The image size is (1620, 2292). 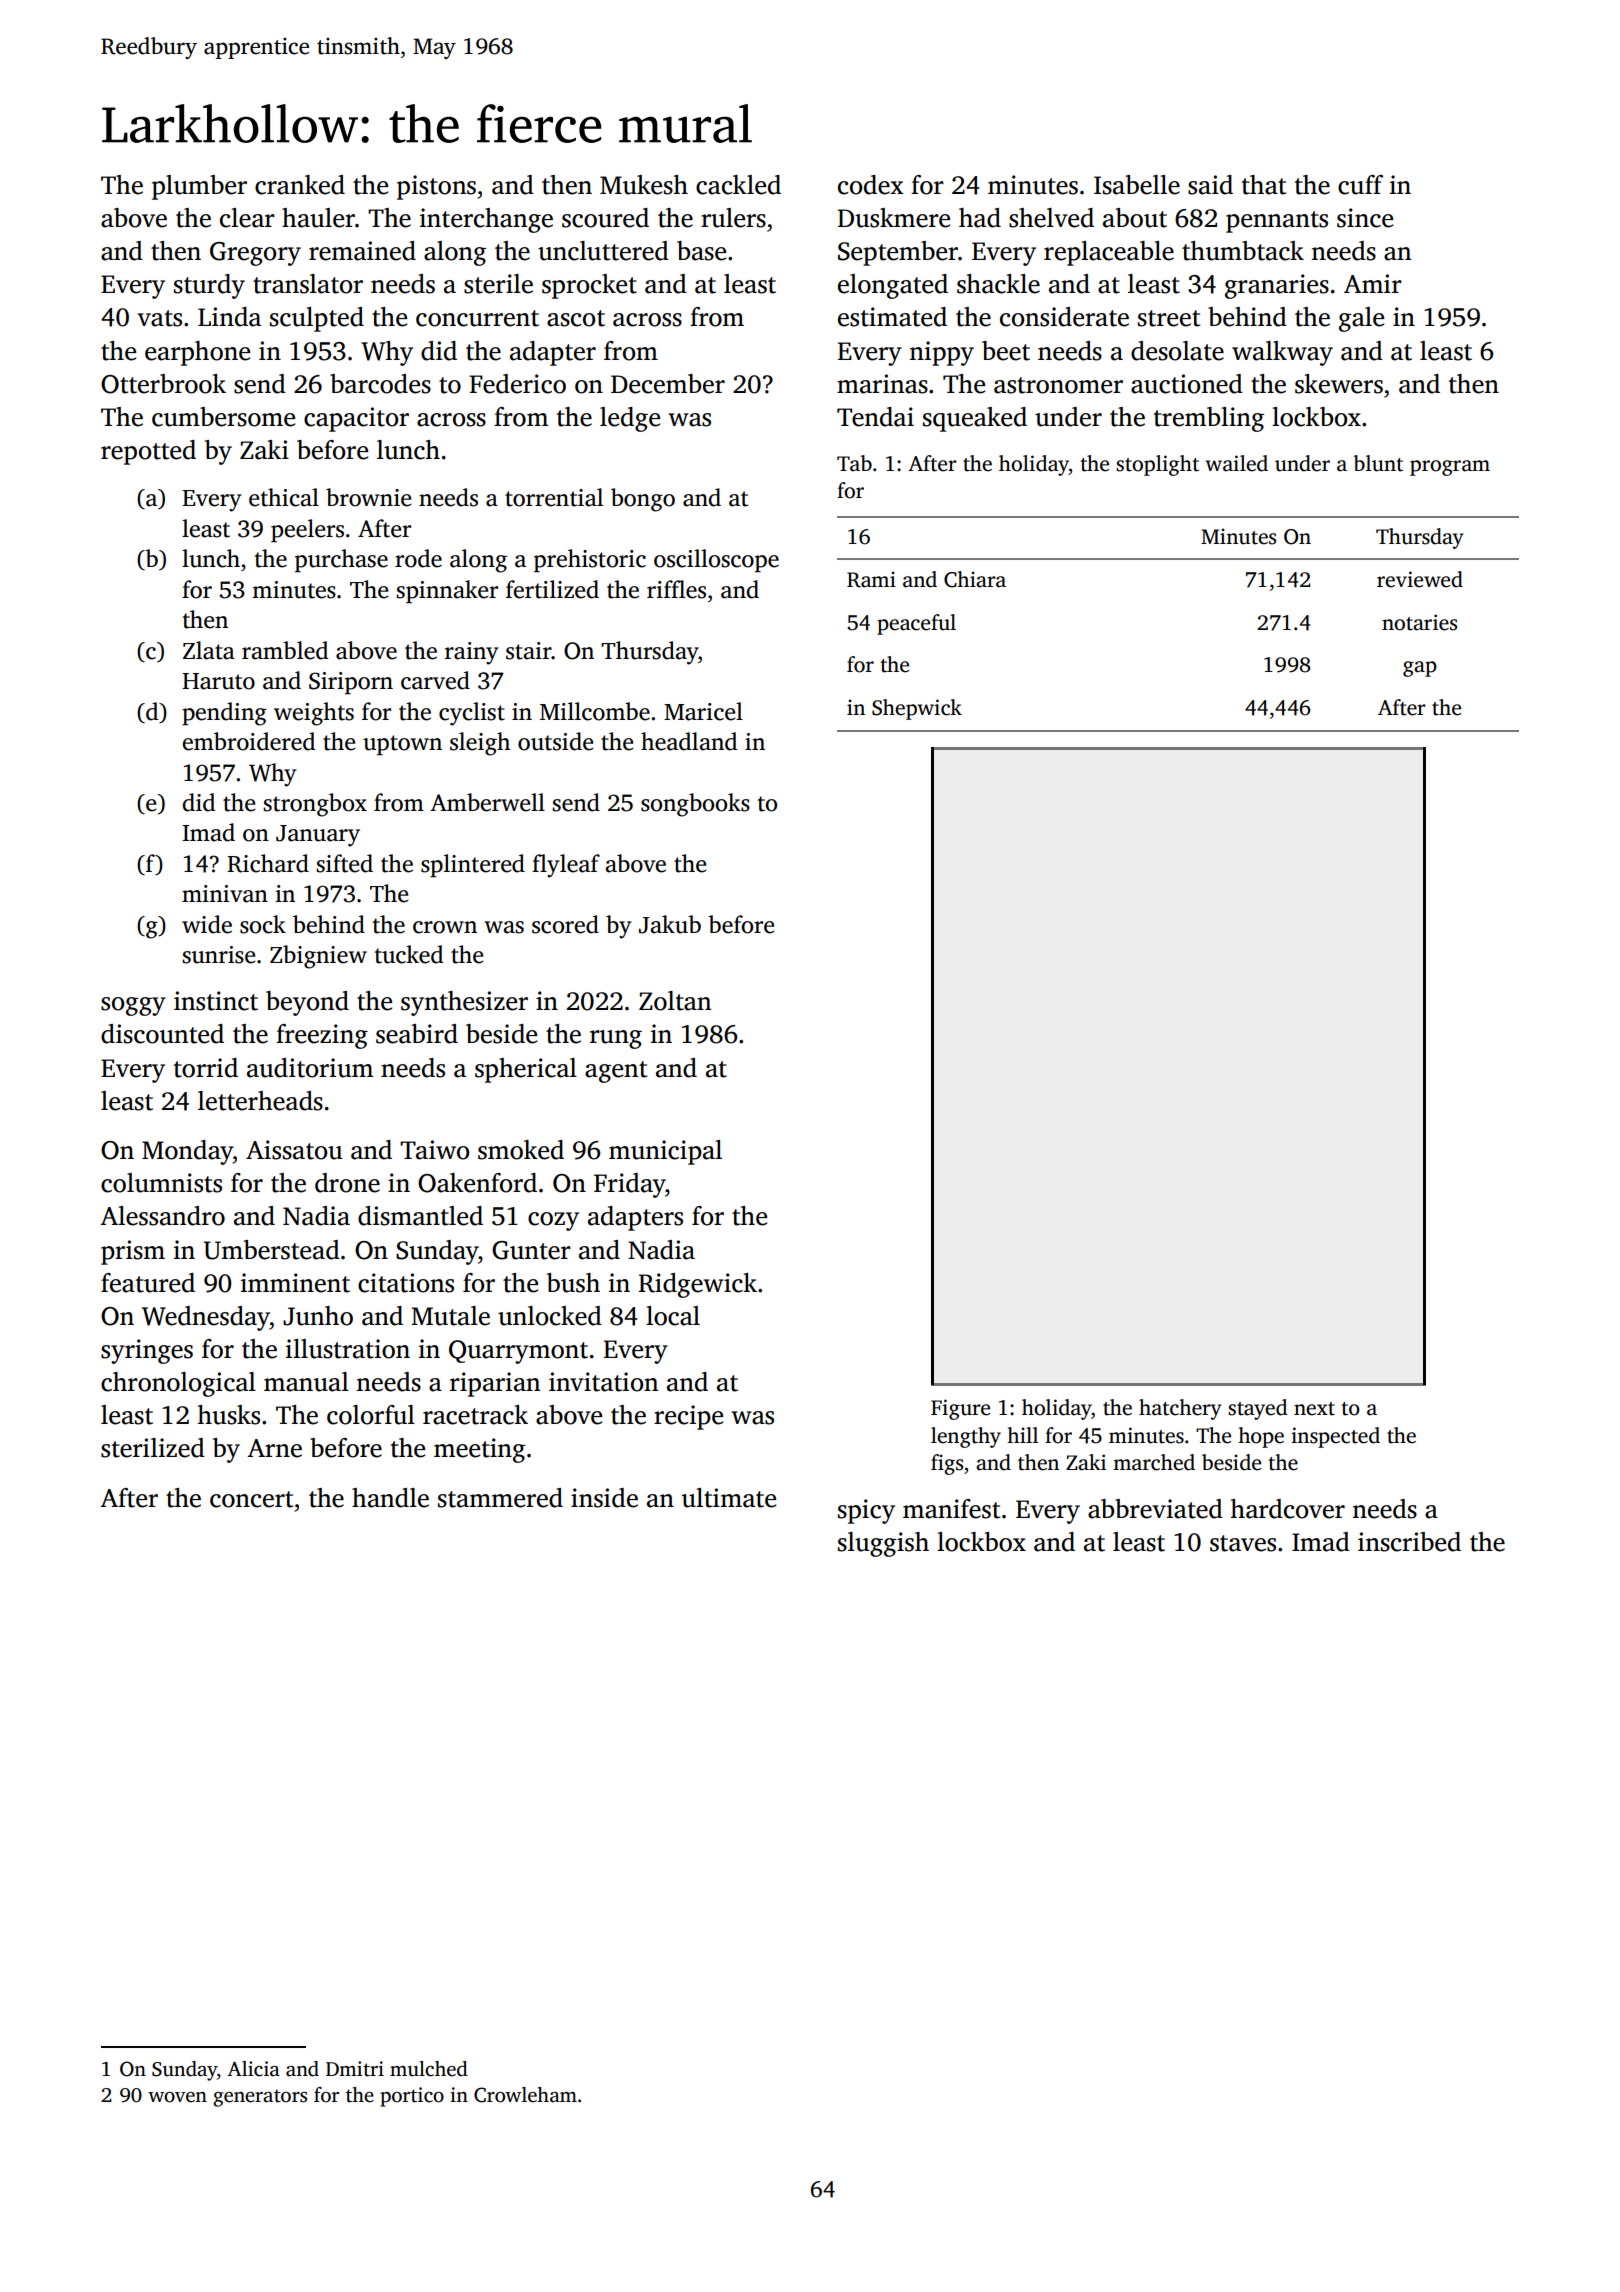 I want to click on sluggish, so click(x=883, y=1544).
